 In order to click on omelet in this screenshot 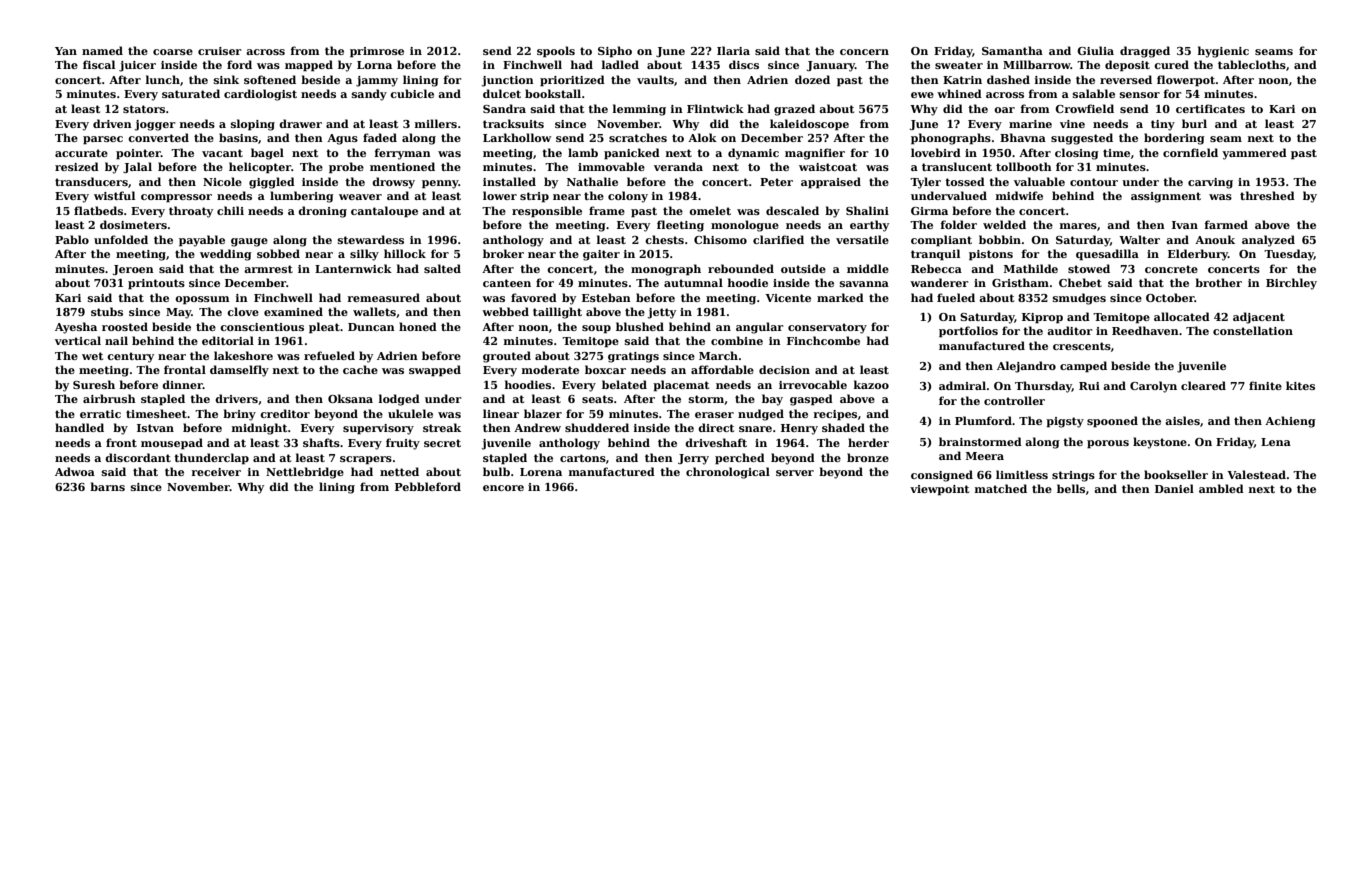, I will do `click(710, 210)`.
